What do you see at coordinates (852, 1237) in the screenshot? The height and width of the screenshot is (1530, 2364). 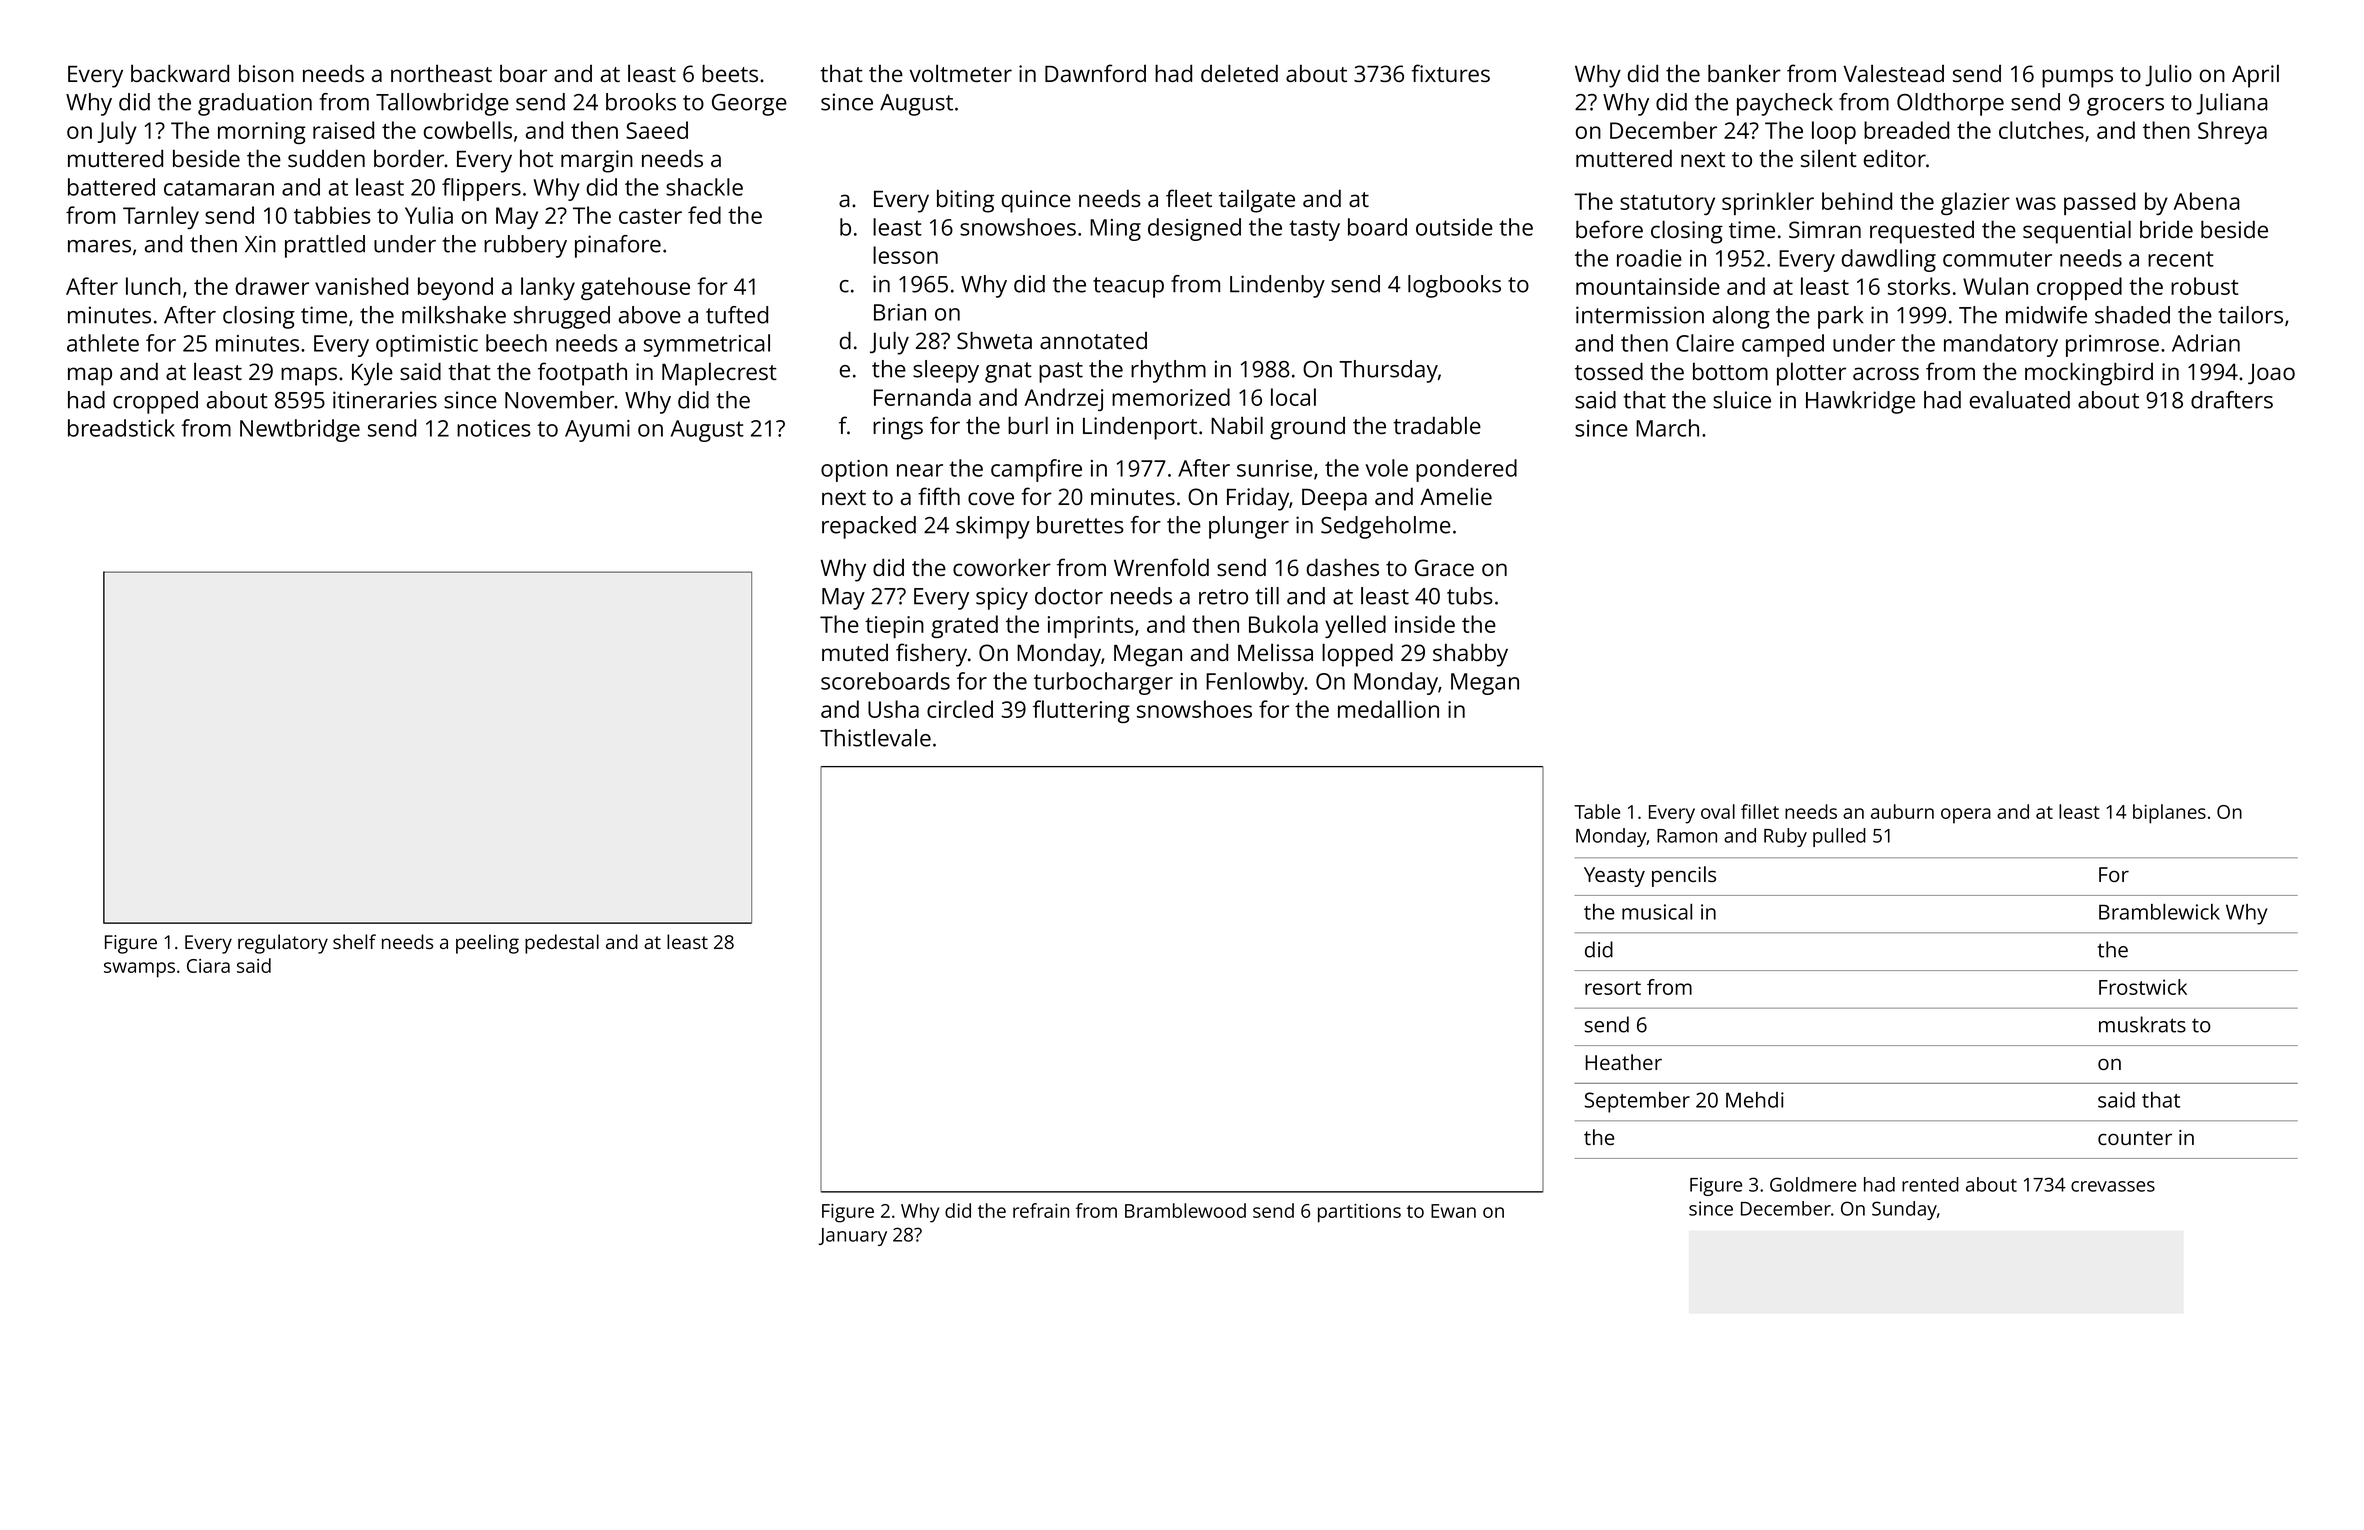 I see `January` at bounding box center [852, 1237].
